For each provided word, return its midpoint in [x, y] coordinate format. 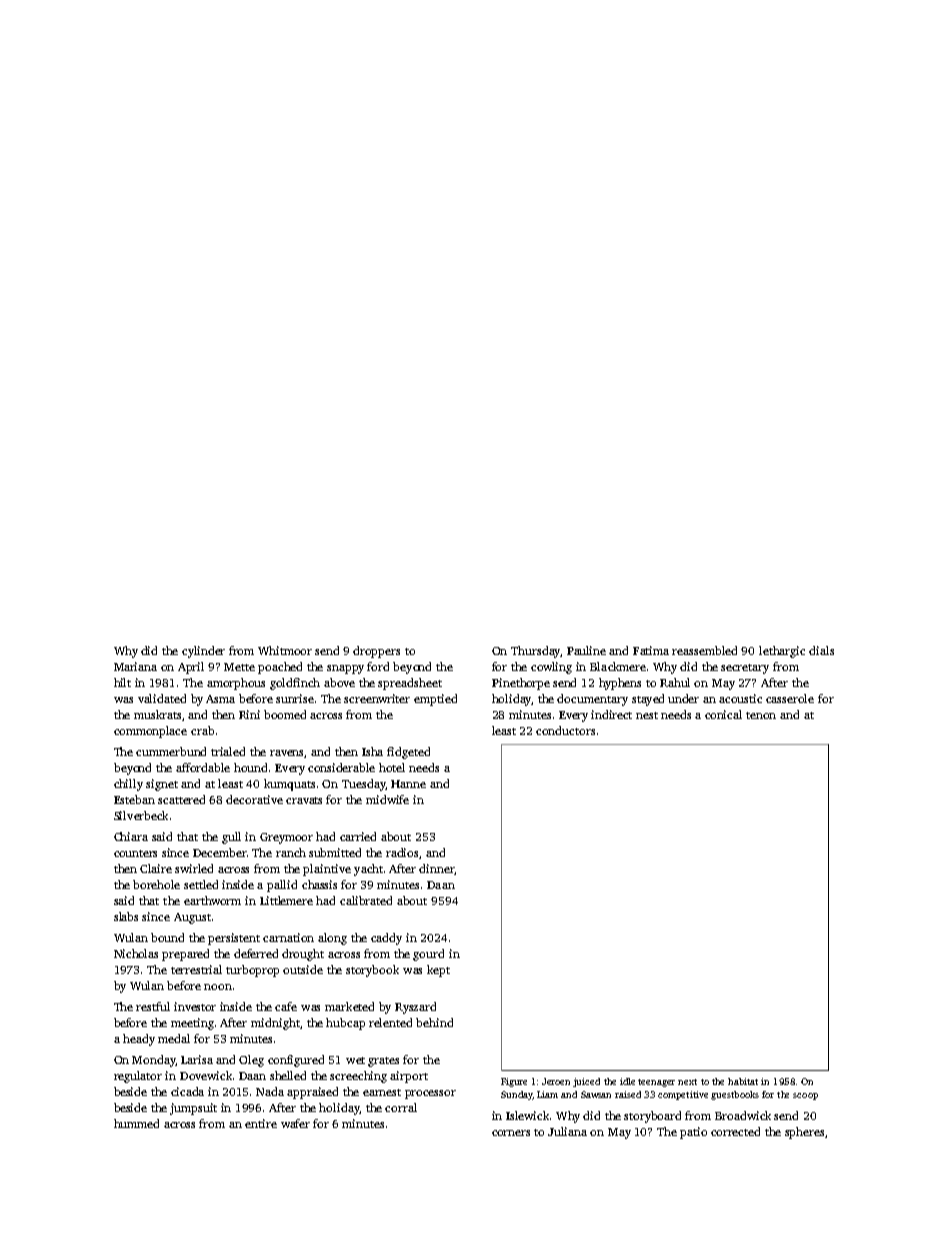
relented [390, 1022]
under [683, 698]
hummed [136, 1123]
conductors [565, 730]
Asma [220, 699]
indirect [611, 714]
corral [401, 1107]
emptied [435, 700]
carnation [288, 937]
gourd [428, 955]
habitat [743, 1081]
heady [139, 1040]
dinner [437, 869]
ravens [287, 754]
